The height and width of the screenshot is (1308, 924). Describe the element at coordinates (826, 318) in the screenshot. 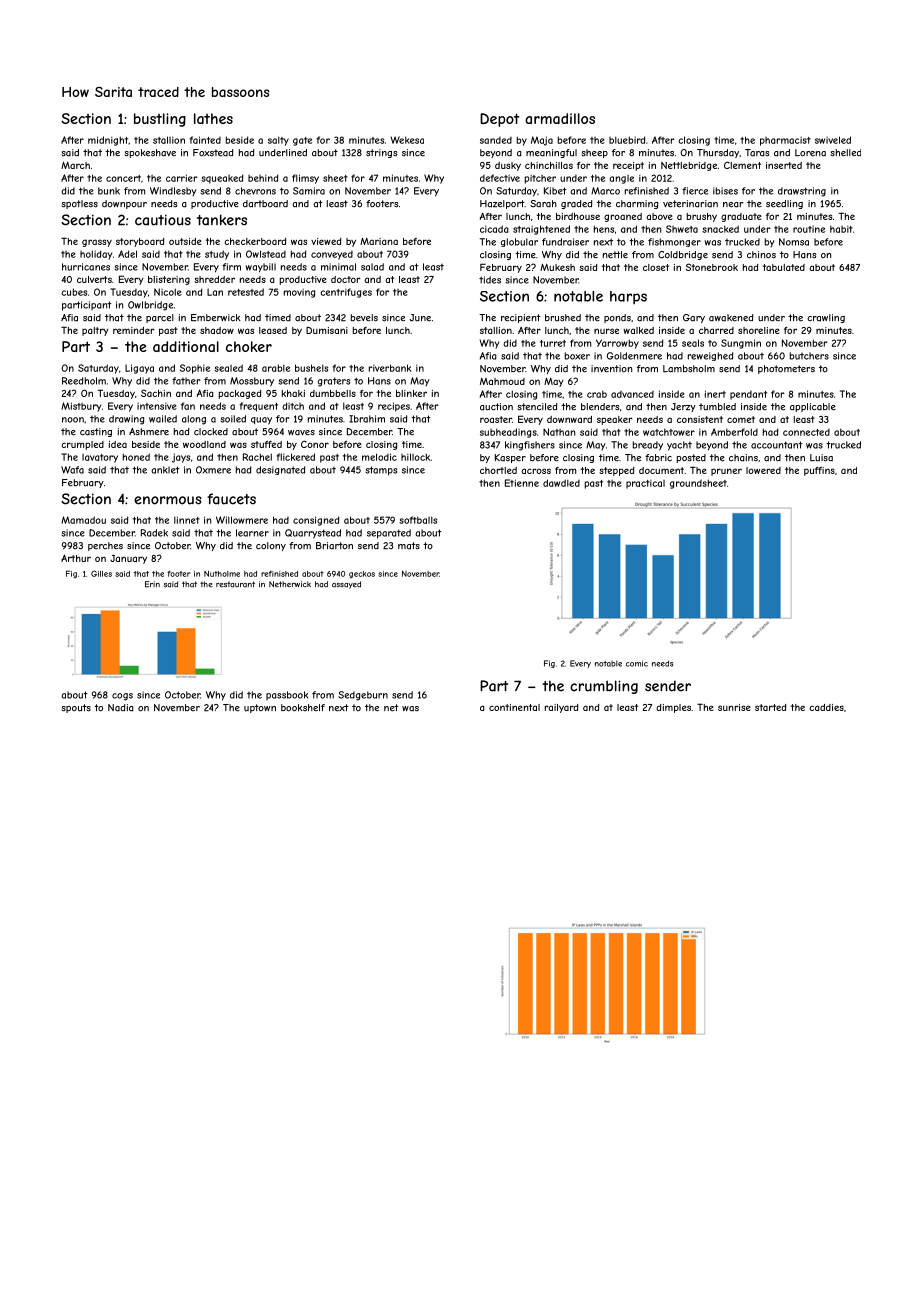

I see `crawling` at that location.
